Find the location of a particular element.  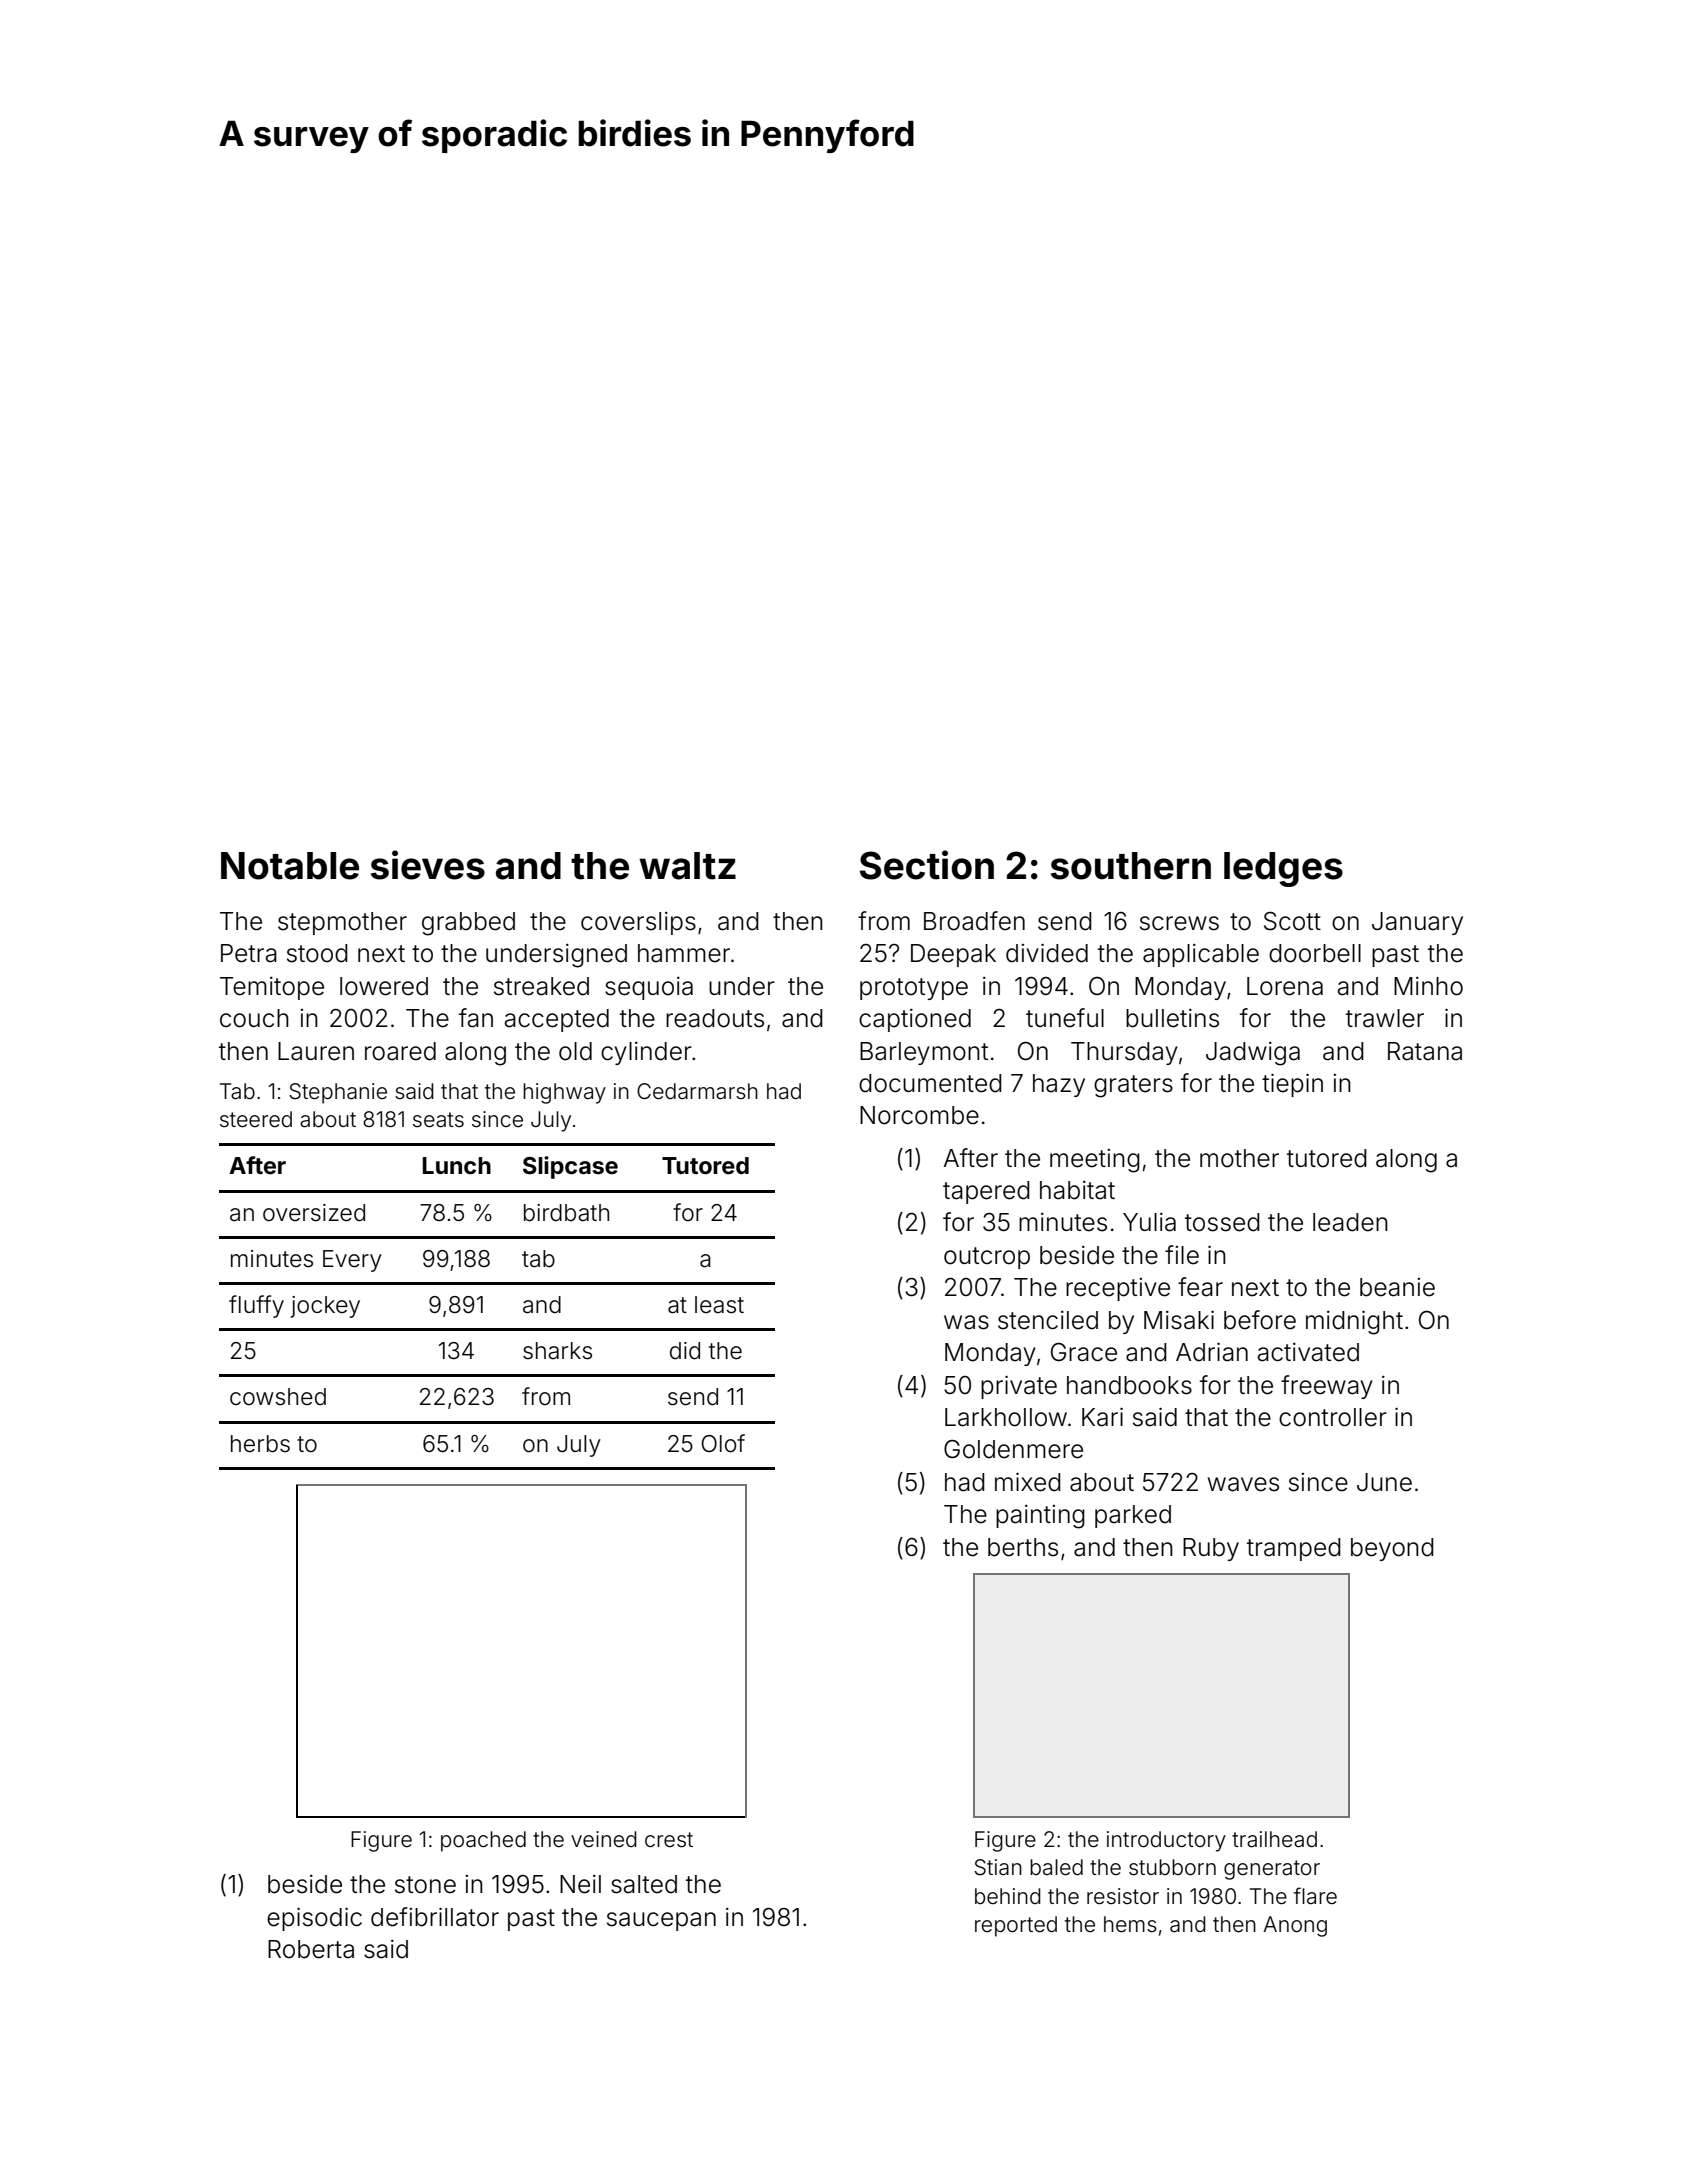

herbs is located at coordinates (260, 1444).
